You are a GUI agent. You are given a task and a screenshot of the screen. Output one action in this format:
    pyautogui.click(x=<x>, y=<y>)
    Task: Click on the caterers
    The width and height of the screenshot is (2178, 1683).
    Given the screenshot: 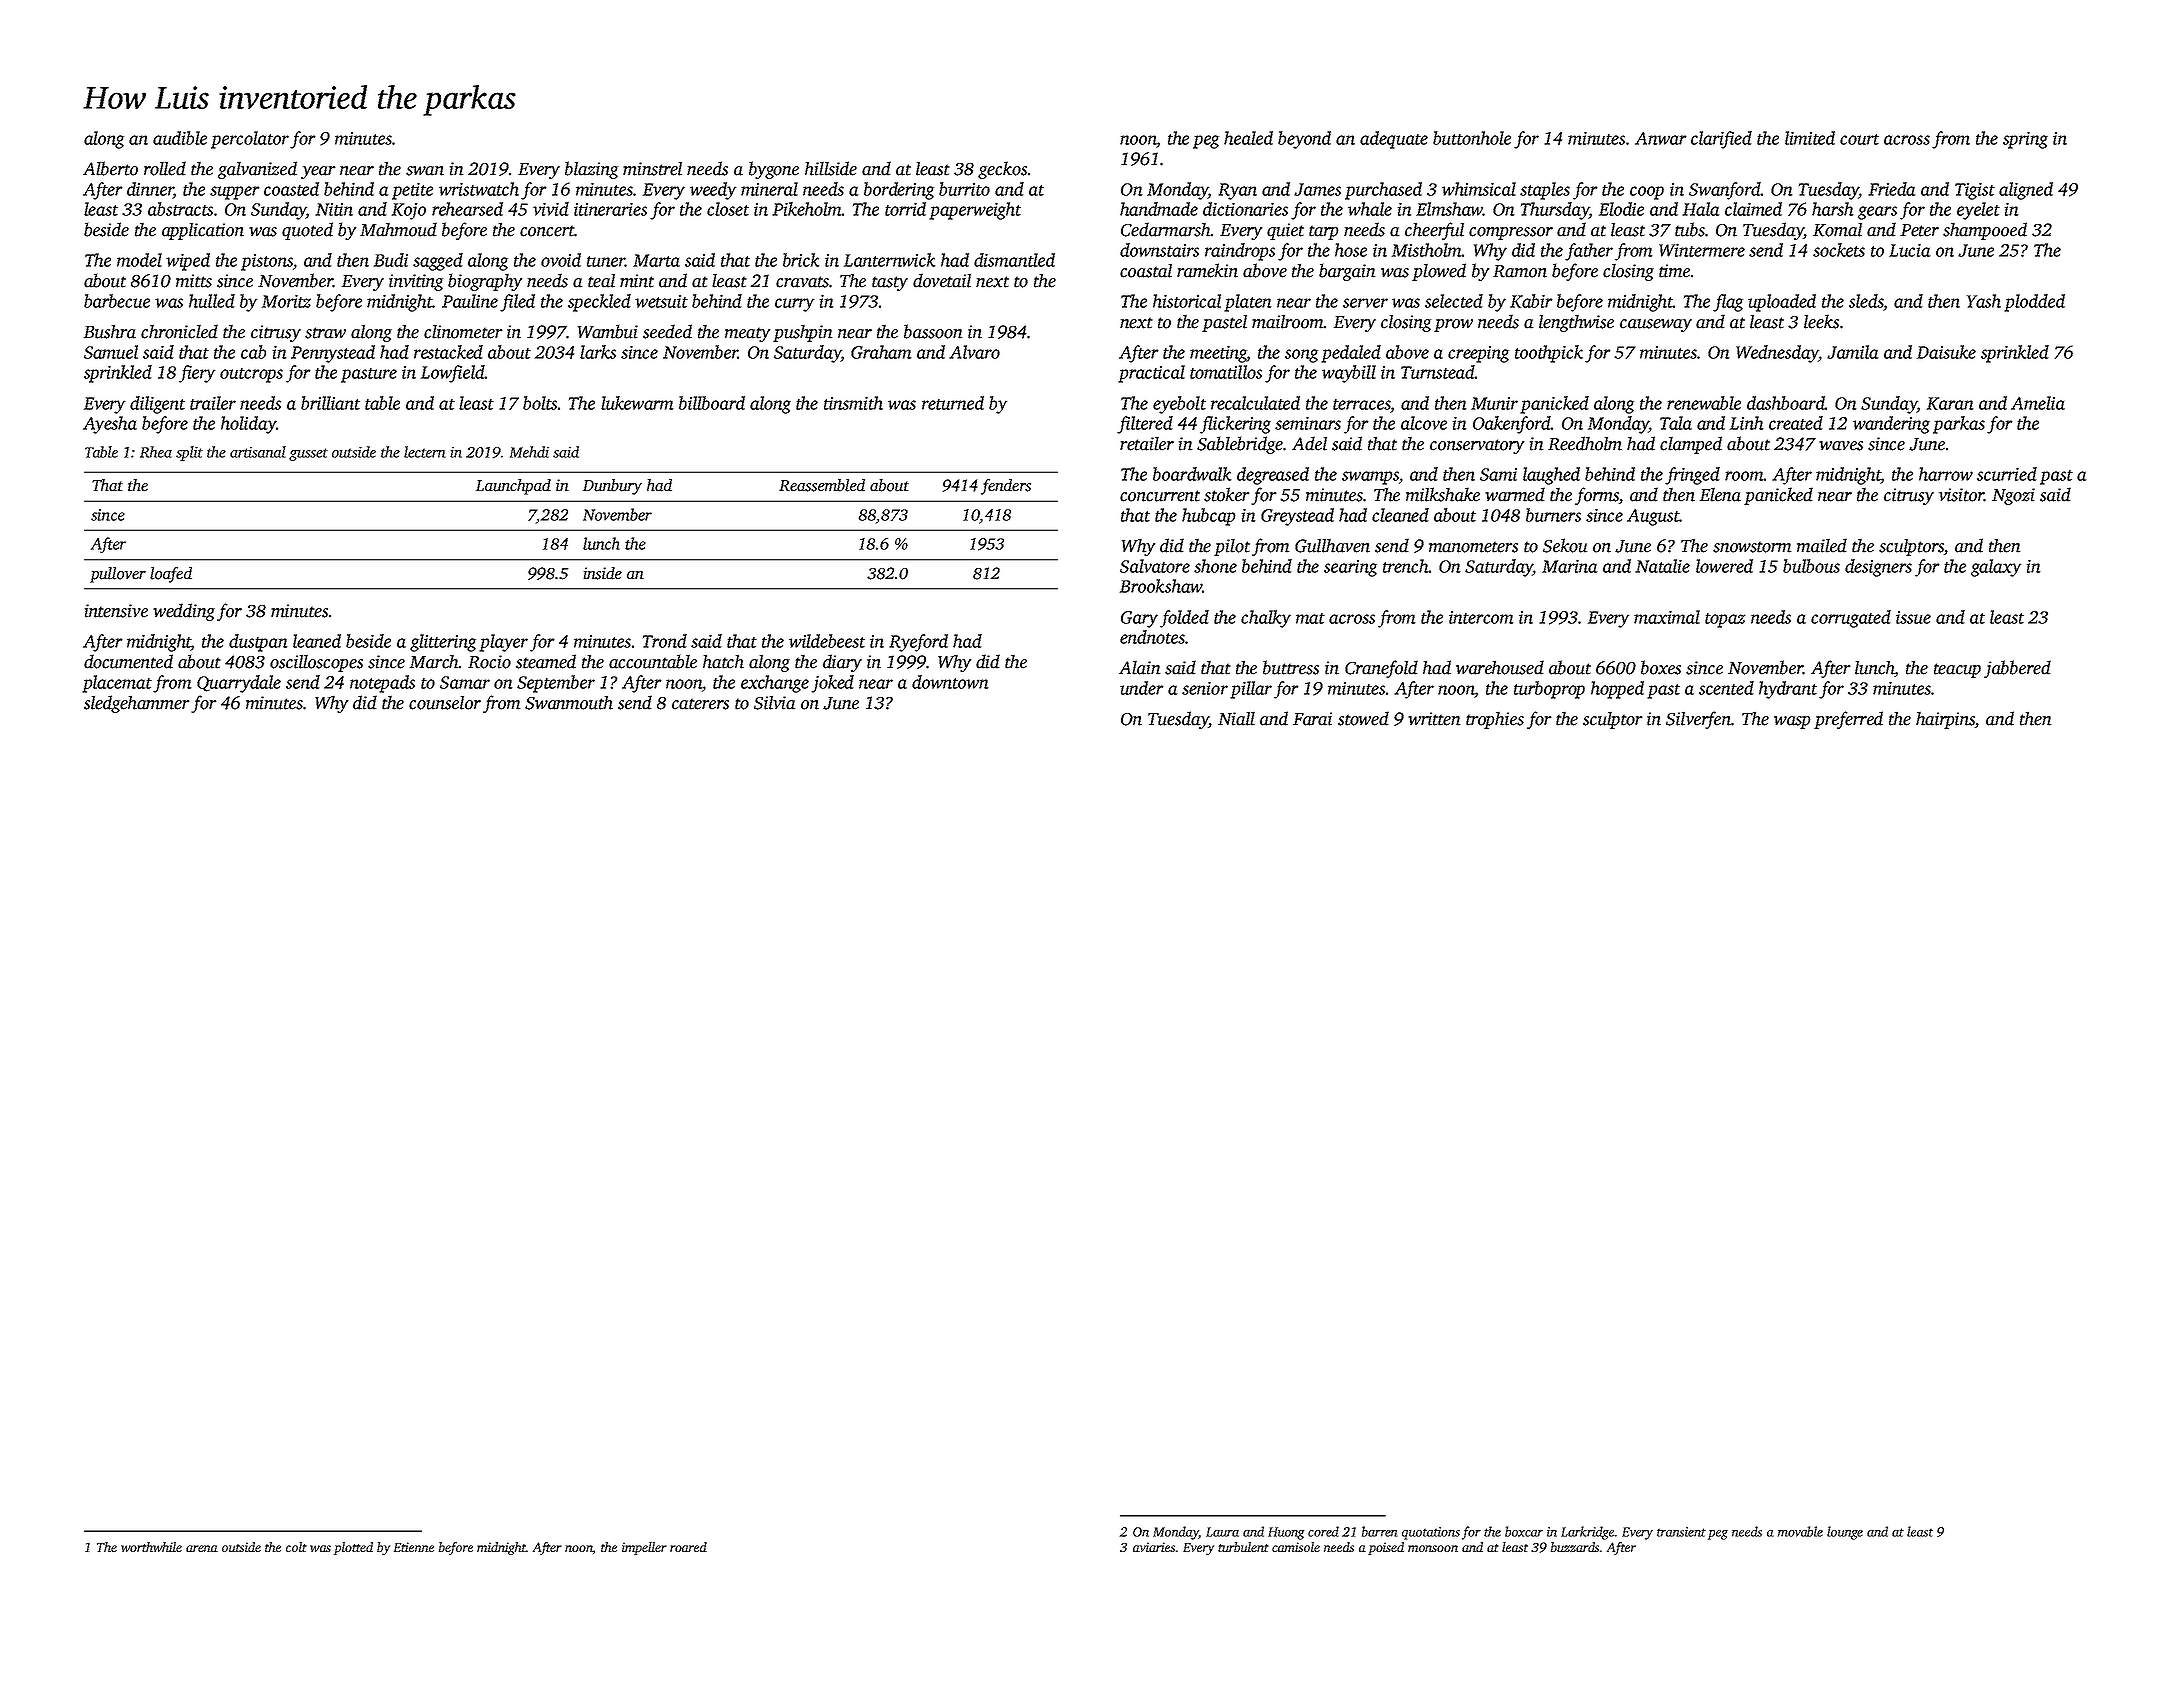 What is the action you would take?
    pyautogui.click(x=700, y=704)
